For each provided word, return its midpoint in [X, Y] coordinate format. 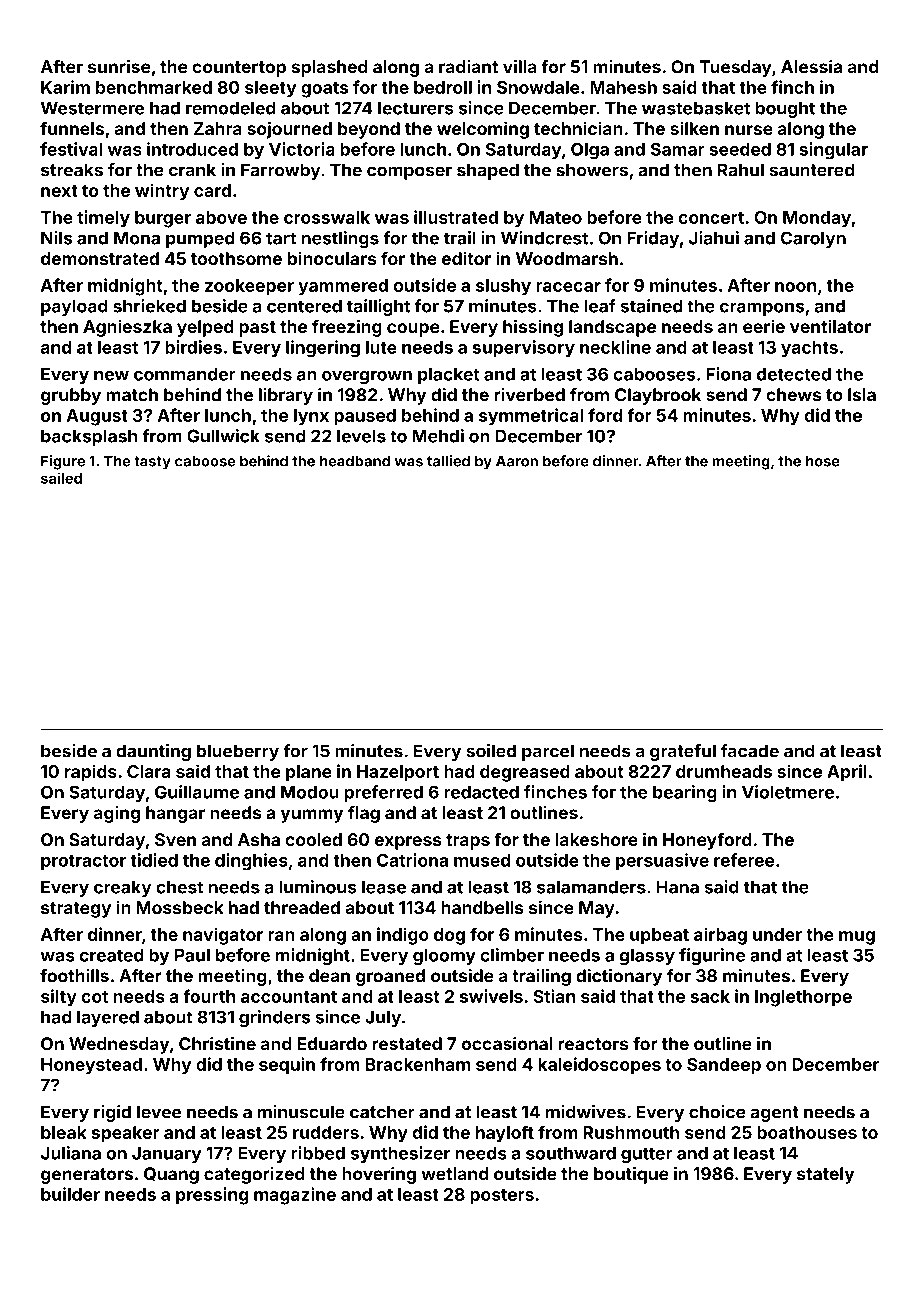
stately [825, 1175]
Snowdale [538, 87]
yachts [809, 349]
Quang [171, 1175]
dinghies [251, 862]
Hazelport [398, 773]
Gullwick [223, 436]
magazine [295, 1196]
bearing [685, 794]
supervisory [524, 348]
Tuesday [736, 68]
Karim [65, 87]
